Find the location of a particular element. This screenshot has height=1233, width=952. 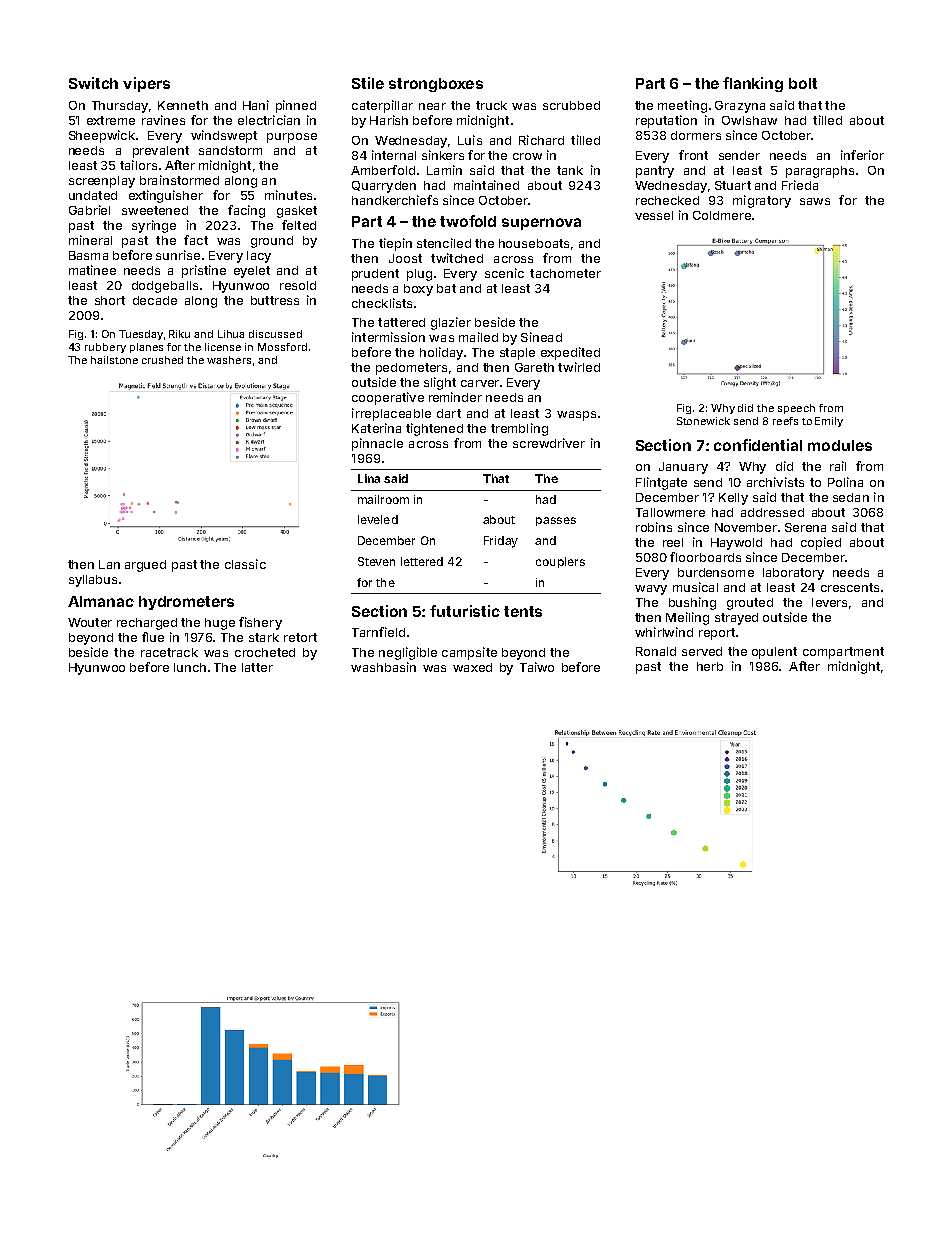

Kenneth is located at coordinates (183, 105).
